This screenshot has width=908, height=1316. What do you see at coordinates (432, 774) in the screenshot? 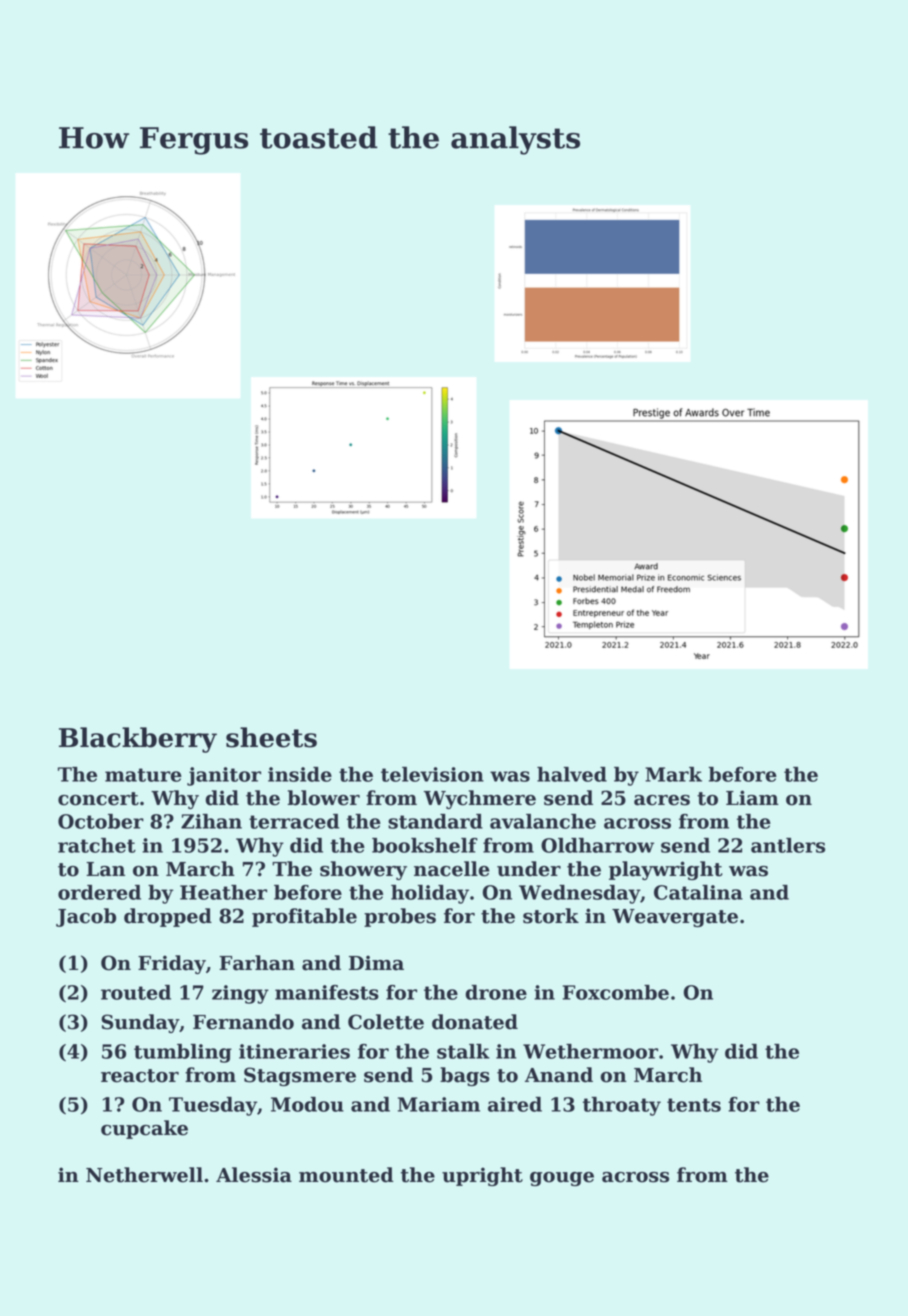
I see `television` at bounding box center [432, 774].
